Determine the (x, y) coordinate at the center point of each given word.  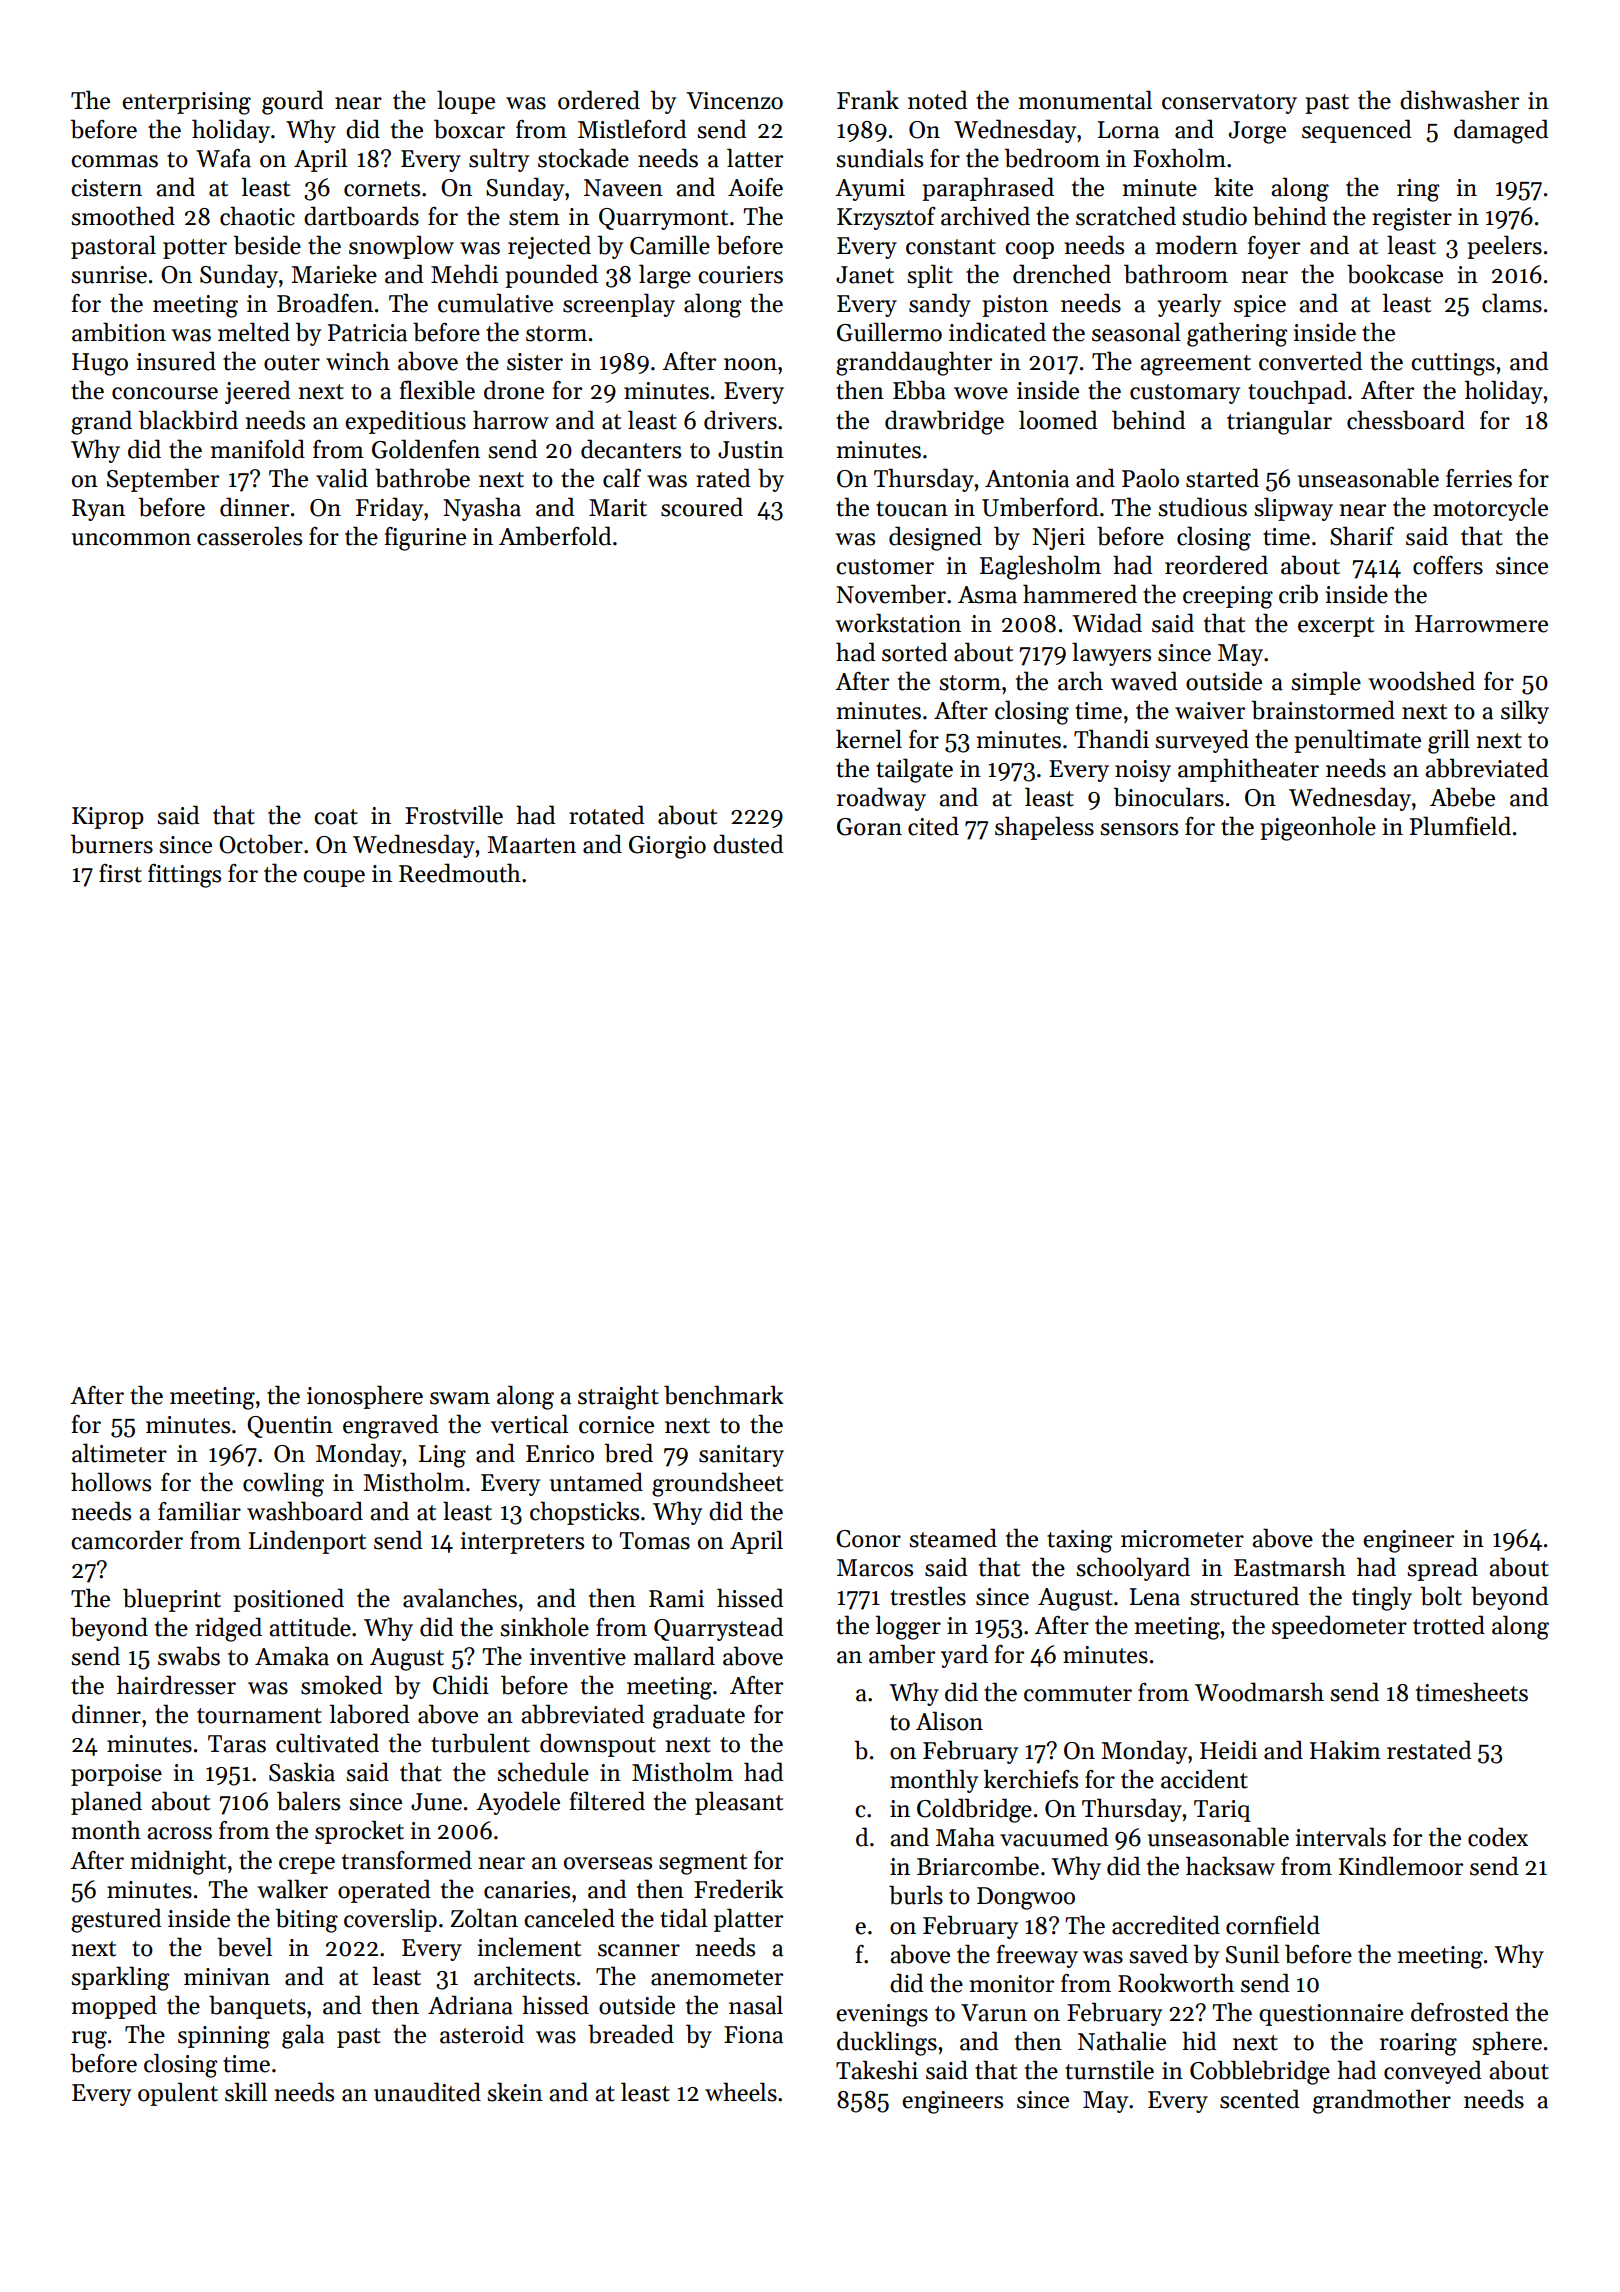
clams (1512, 303)
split (930, 276)
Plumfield (1460, 826)
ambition (119, 332)
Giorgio (667, 847)
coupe (334, 878)
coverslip (390, 1920)
